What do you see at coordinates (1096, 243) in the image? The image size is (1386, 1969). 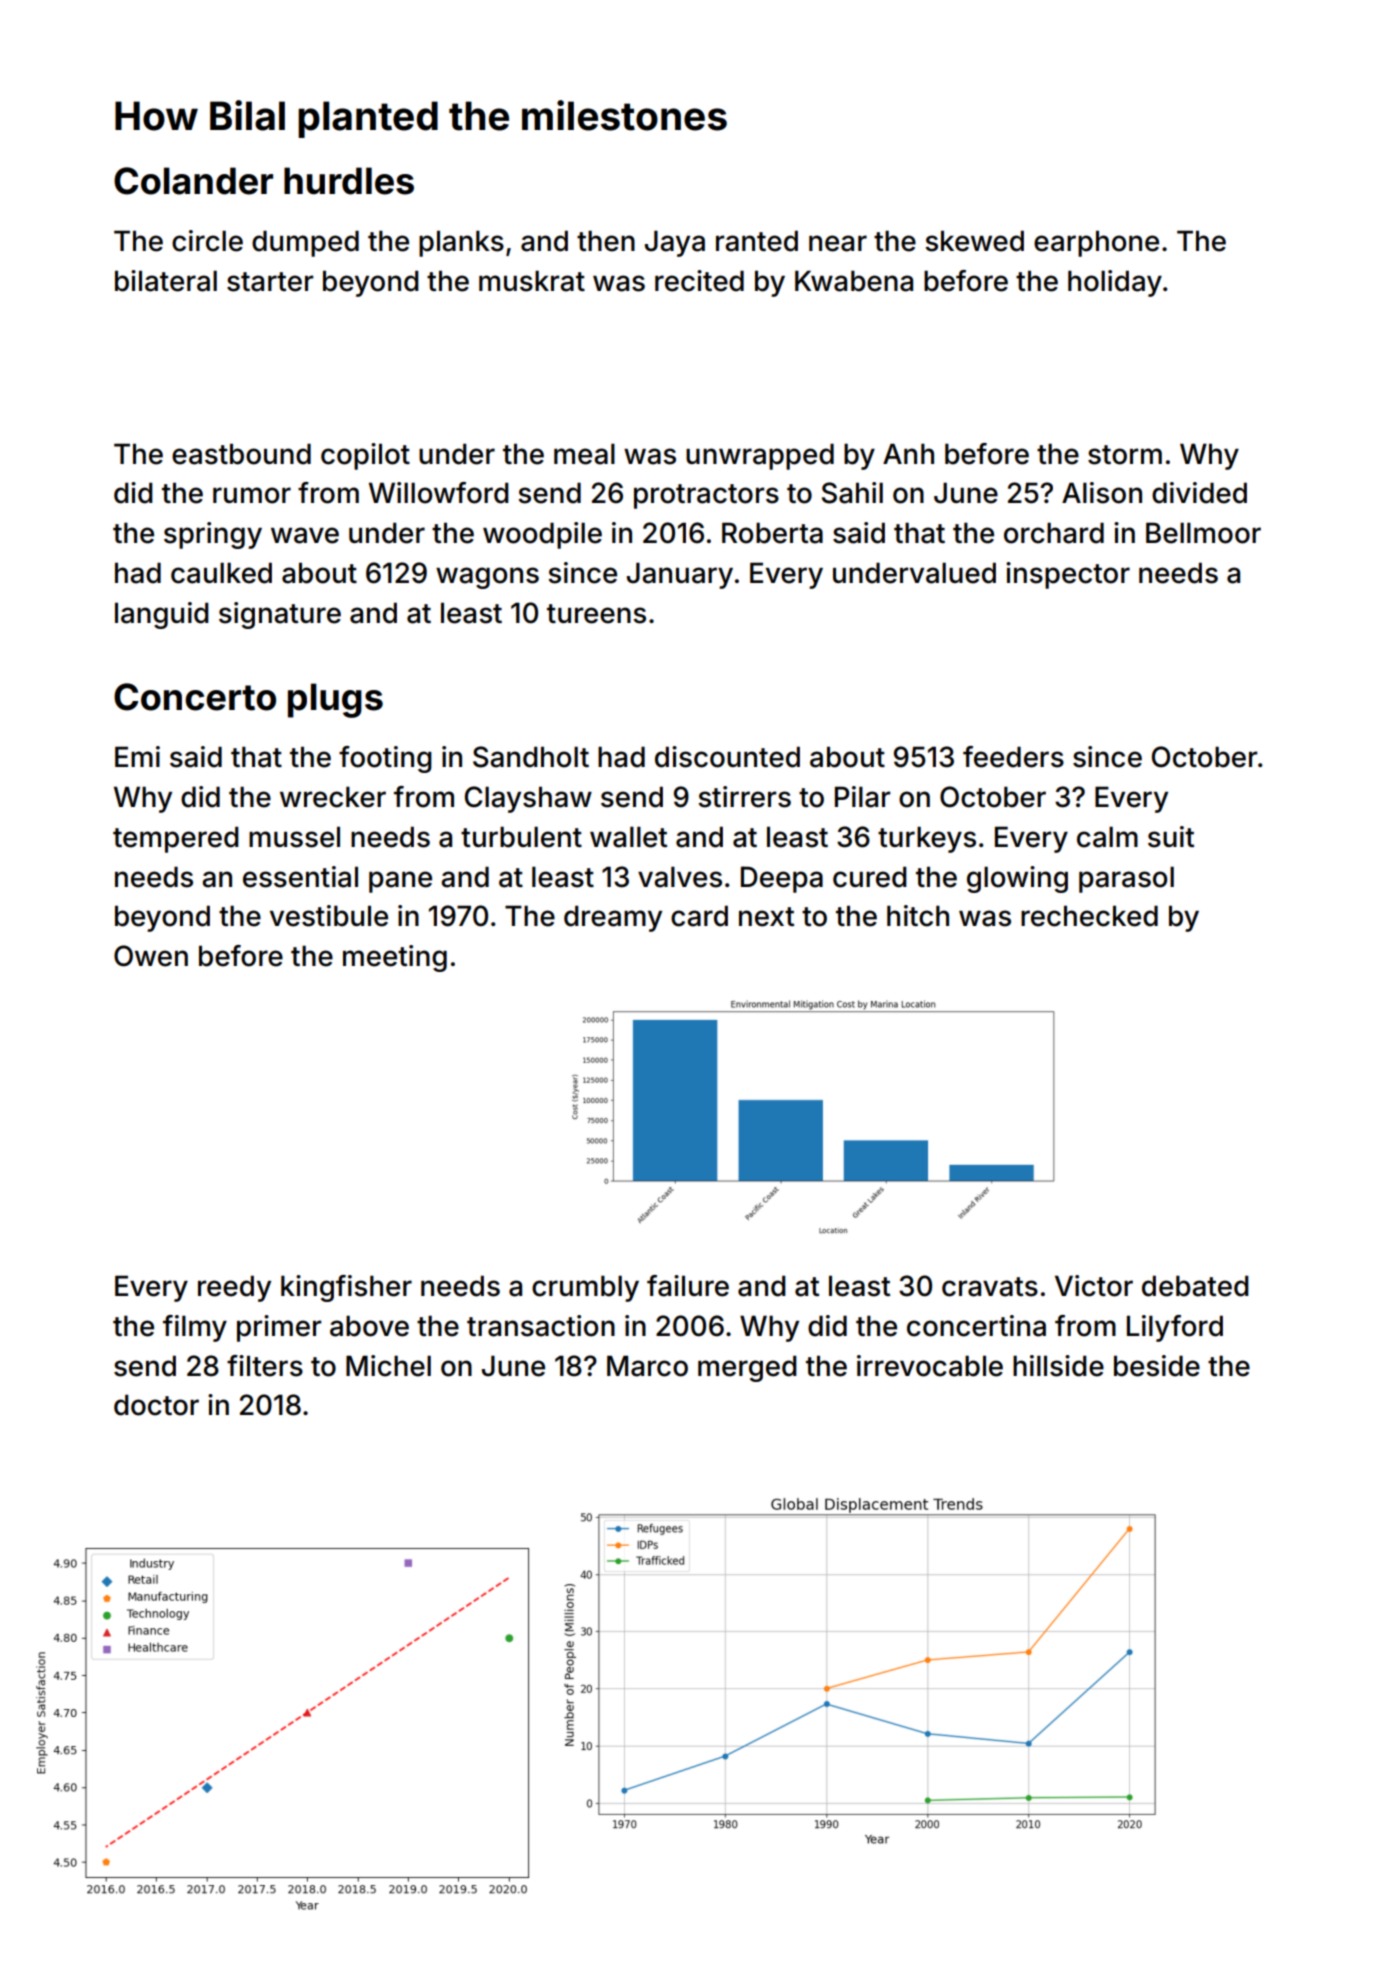 I see `earphone` at bounding box center [1096, 243].
